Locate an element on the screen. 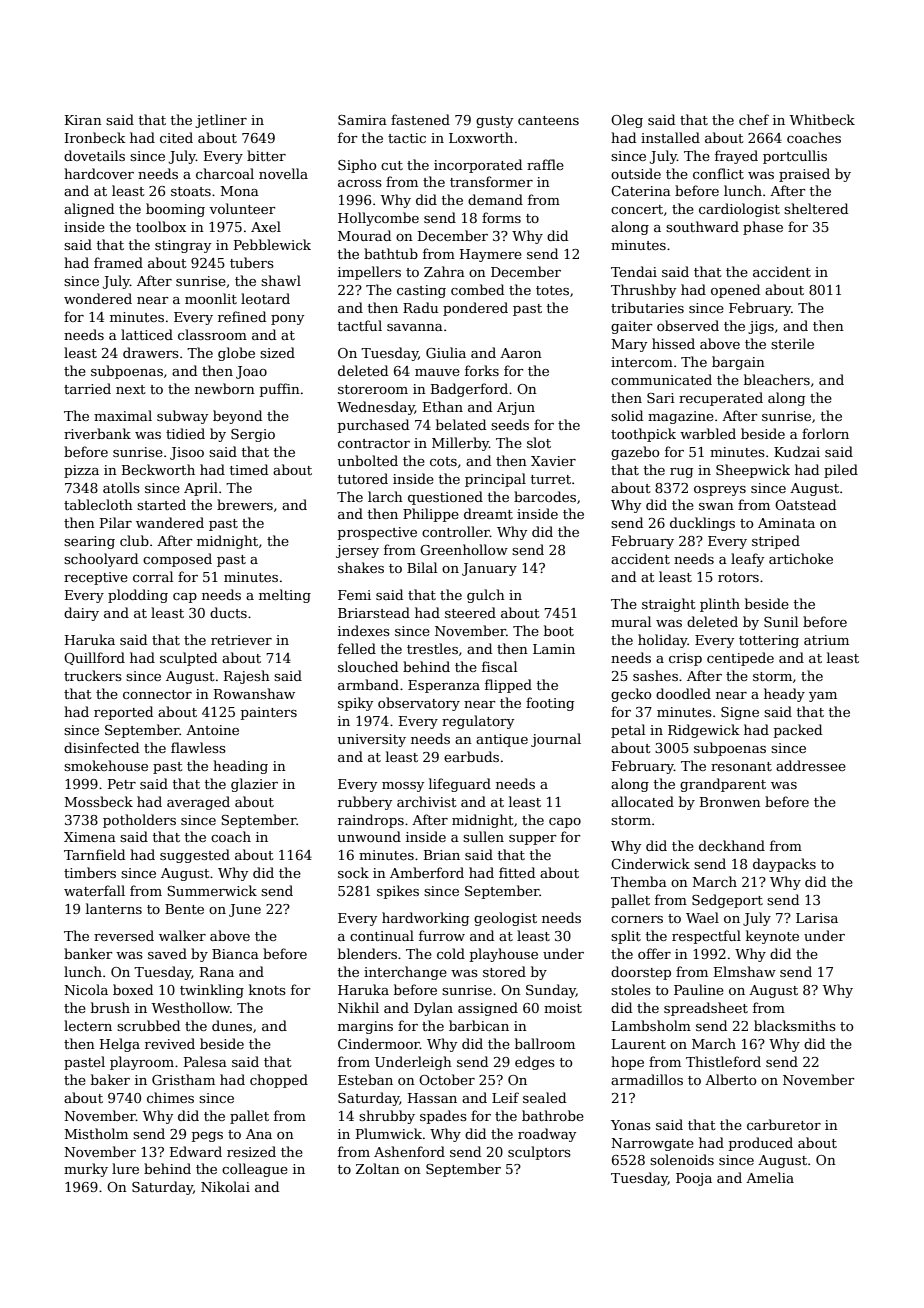  gazebo is located at coordinates (635, 453).
